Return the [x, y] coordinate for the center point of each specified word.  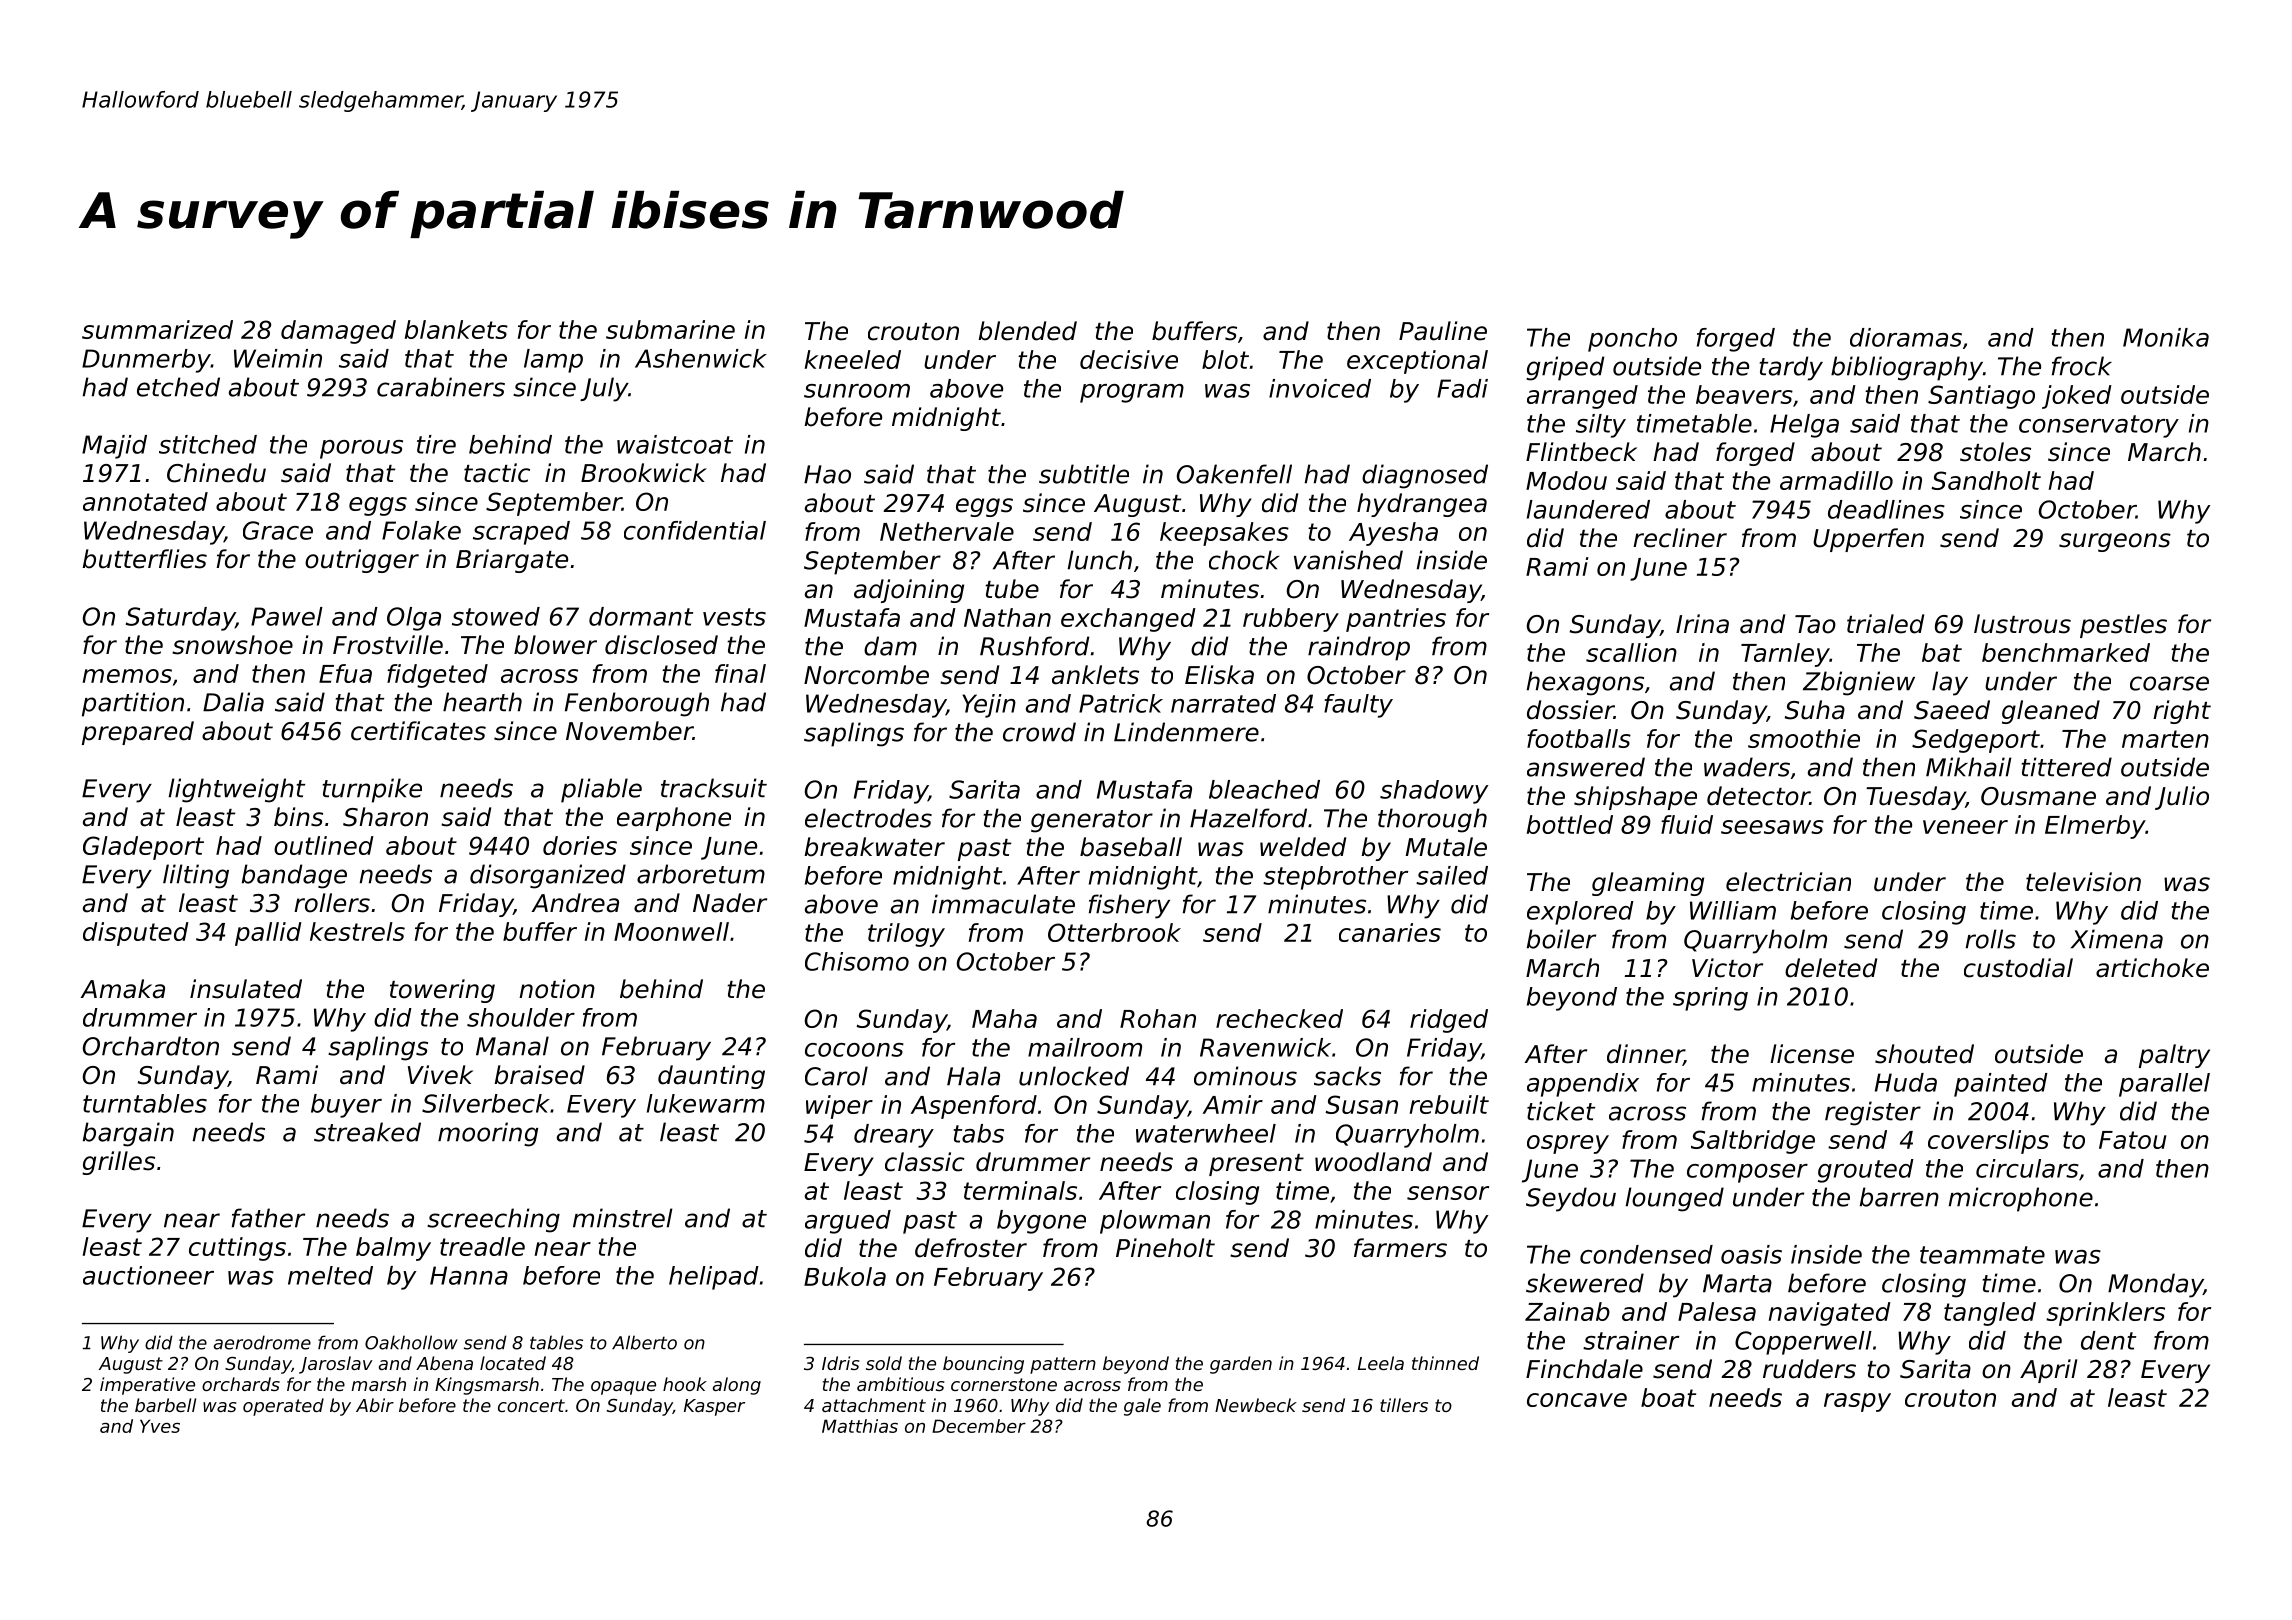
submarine [670, 329]
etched [178, 387]
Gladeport [143, 848]
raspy [1857, 1402]
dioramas [1906, 337]
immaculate [1003, 904]
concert [531, 1405]
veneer [1965, 827]
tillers [1404, 1405]
